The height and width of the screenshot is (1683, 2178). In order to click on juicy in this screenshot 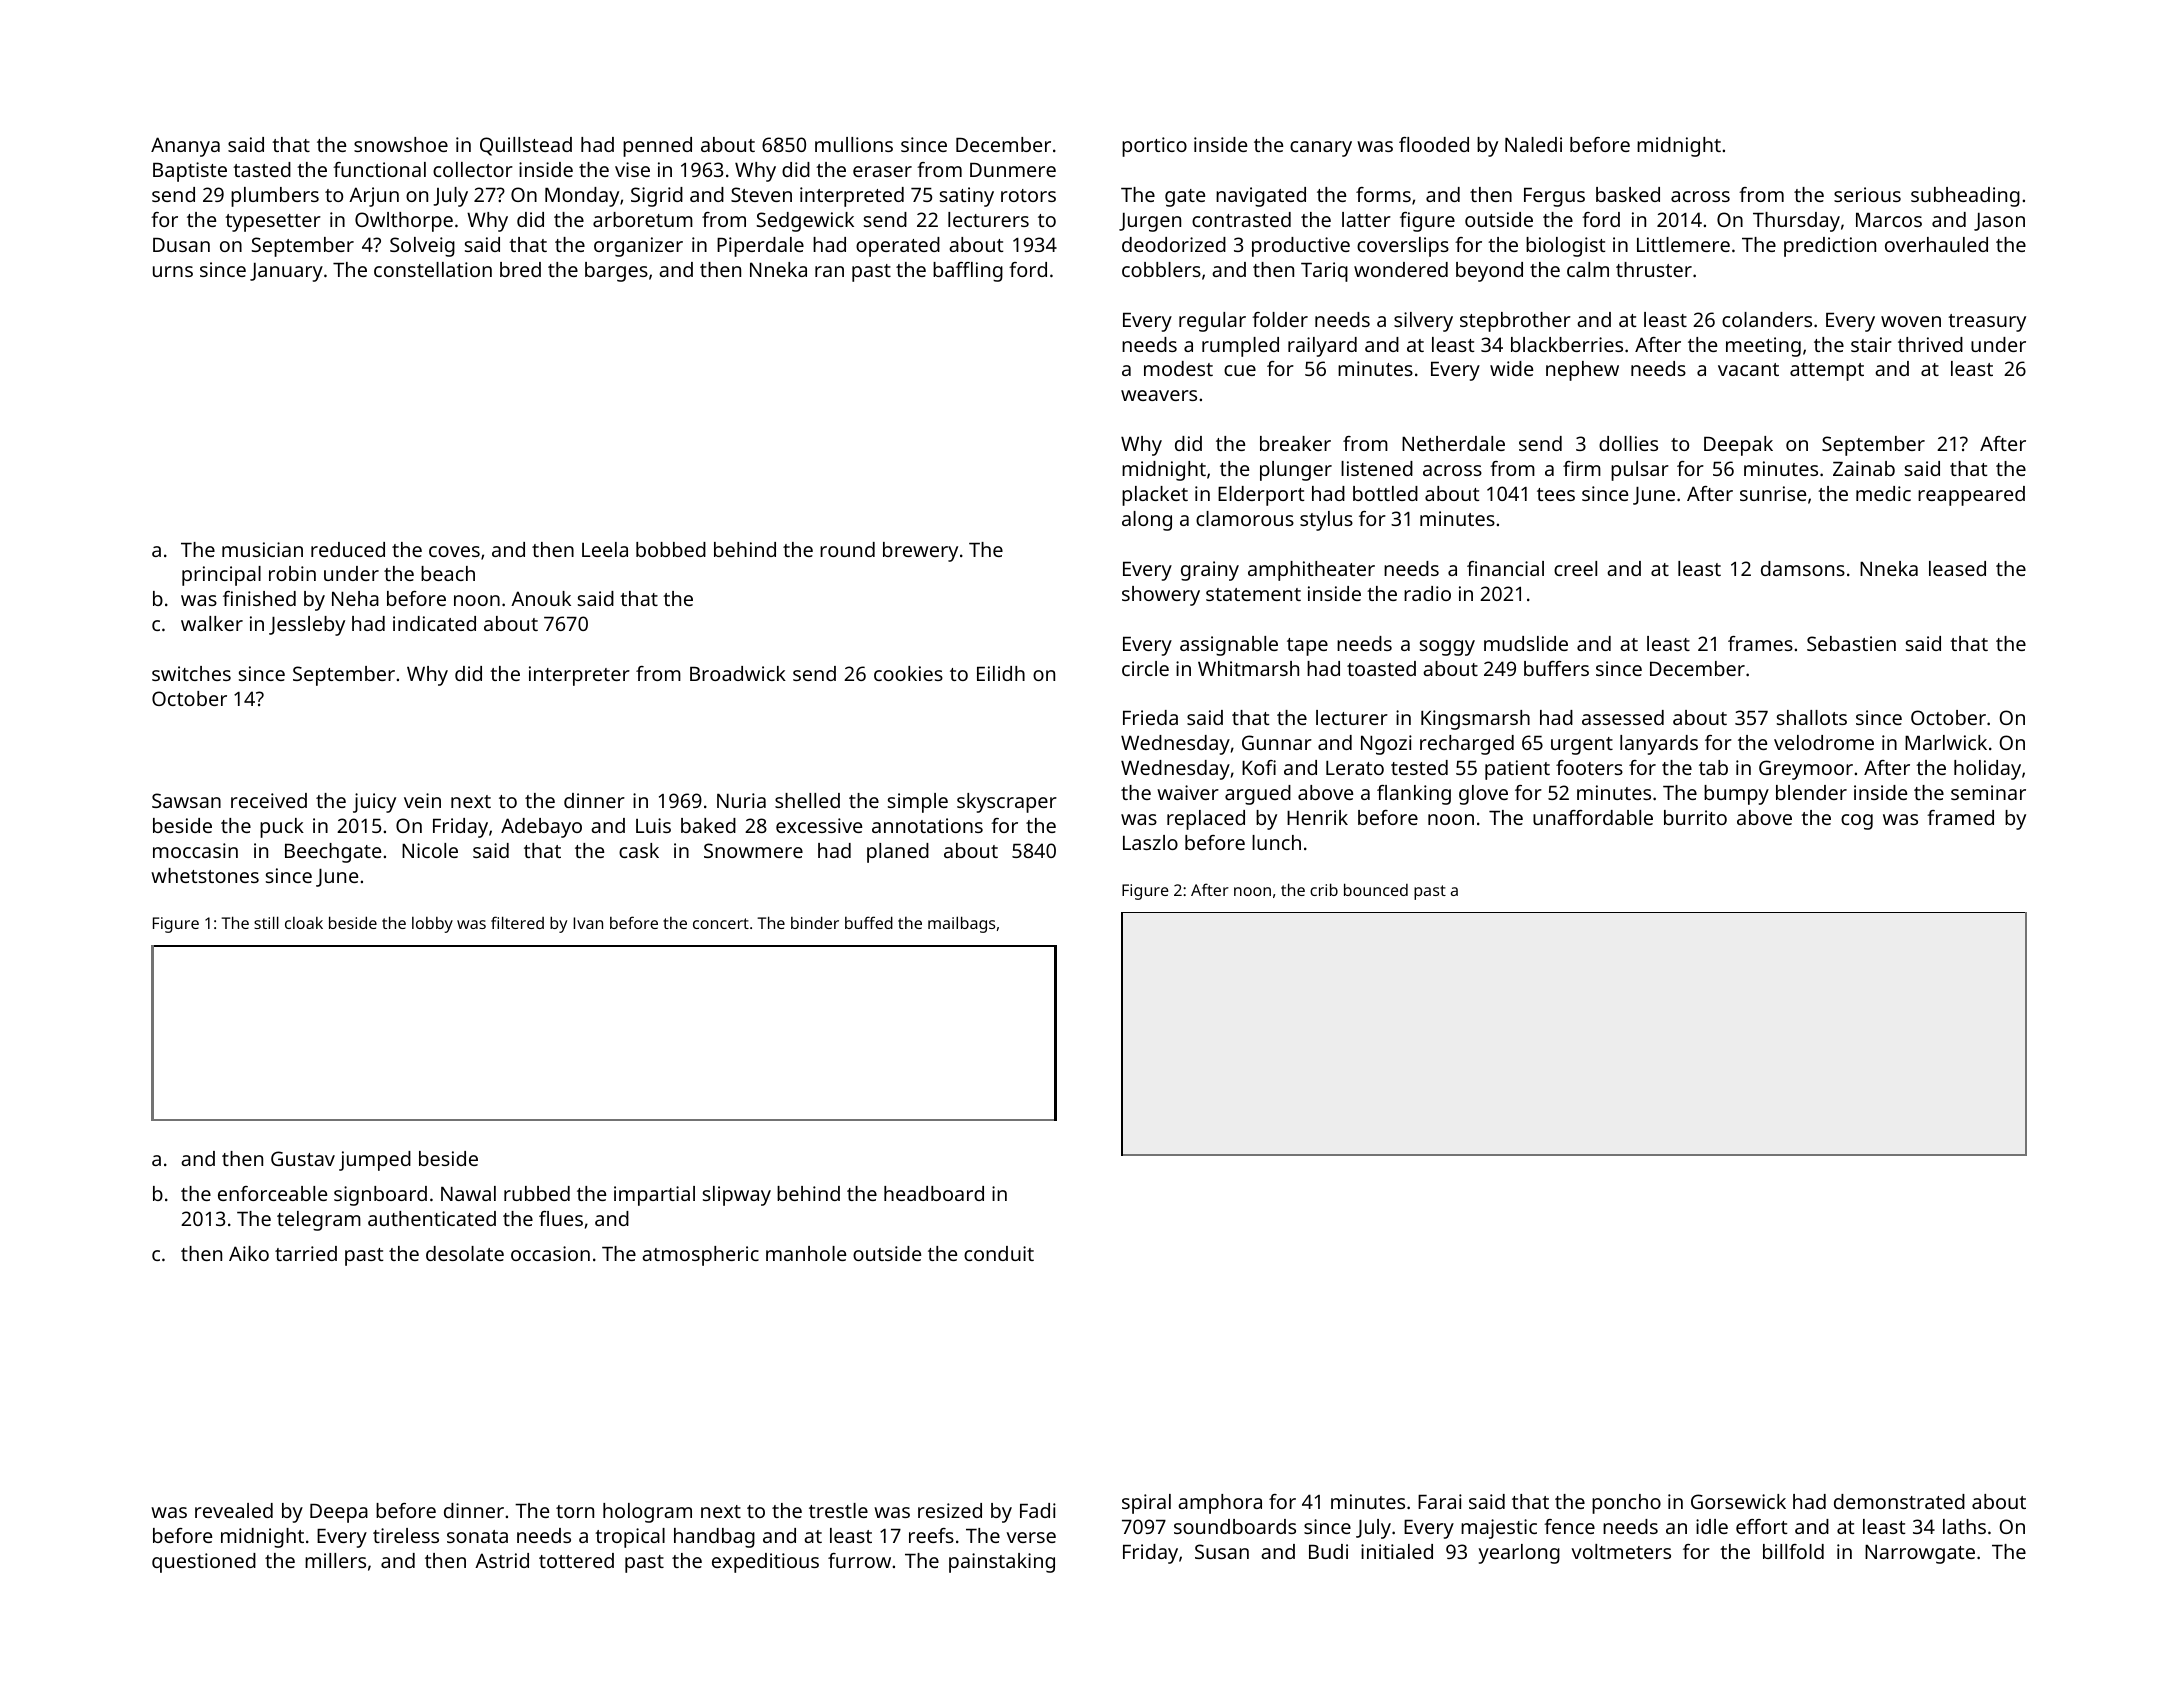, I will do `click(374, 803)`.
